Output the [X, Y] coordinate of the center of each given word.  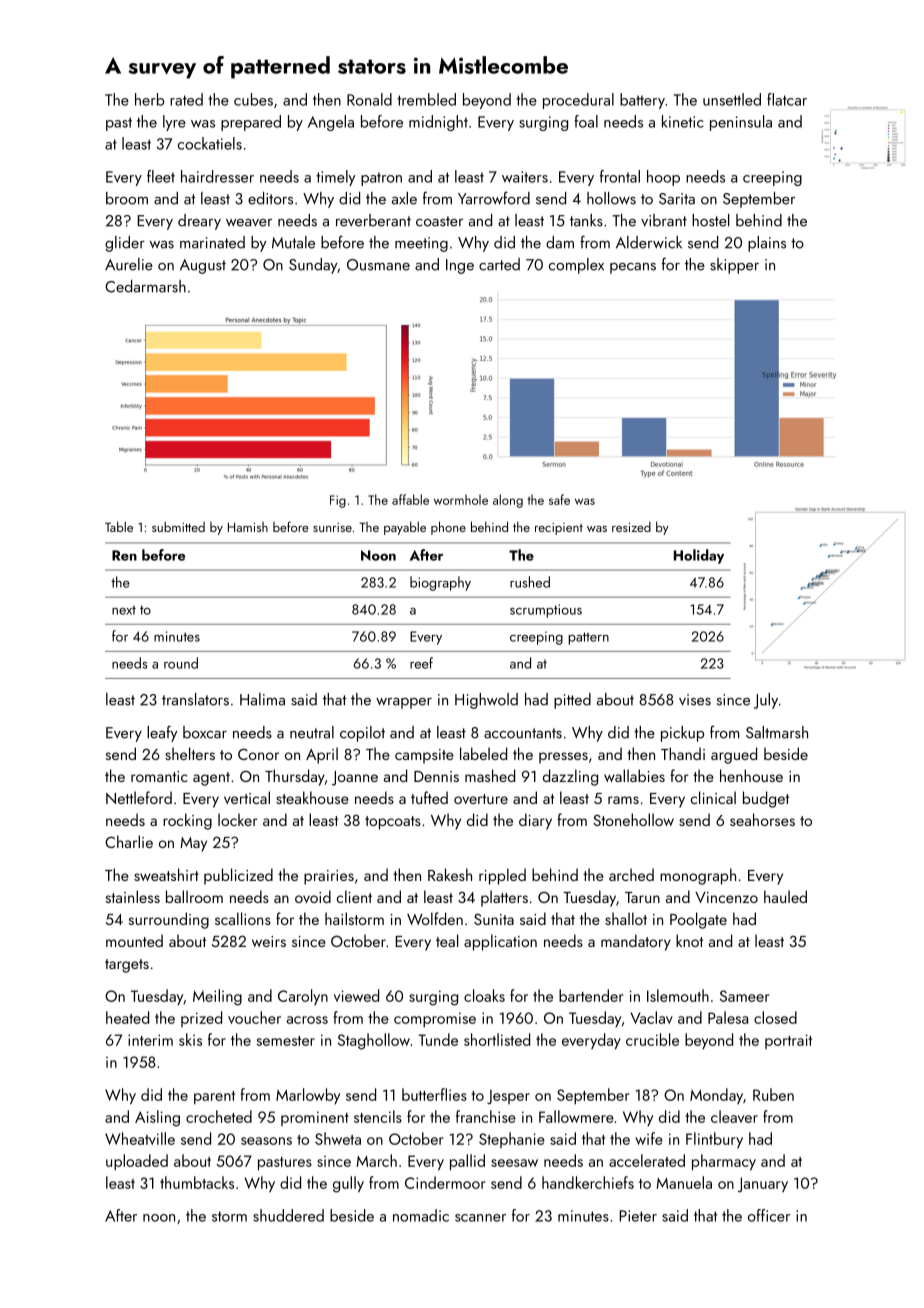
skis [190, 1039]
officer [769, 1215]
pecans [633, 268]
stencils [378, 1116]
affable [410, 499]
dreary [199, 222]
